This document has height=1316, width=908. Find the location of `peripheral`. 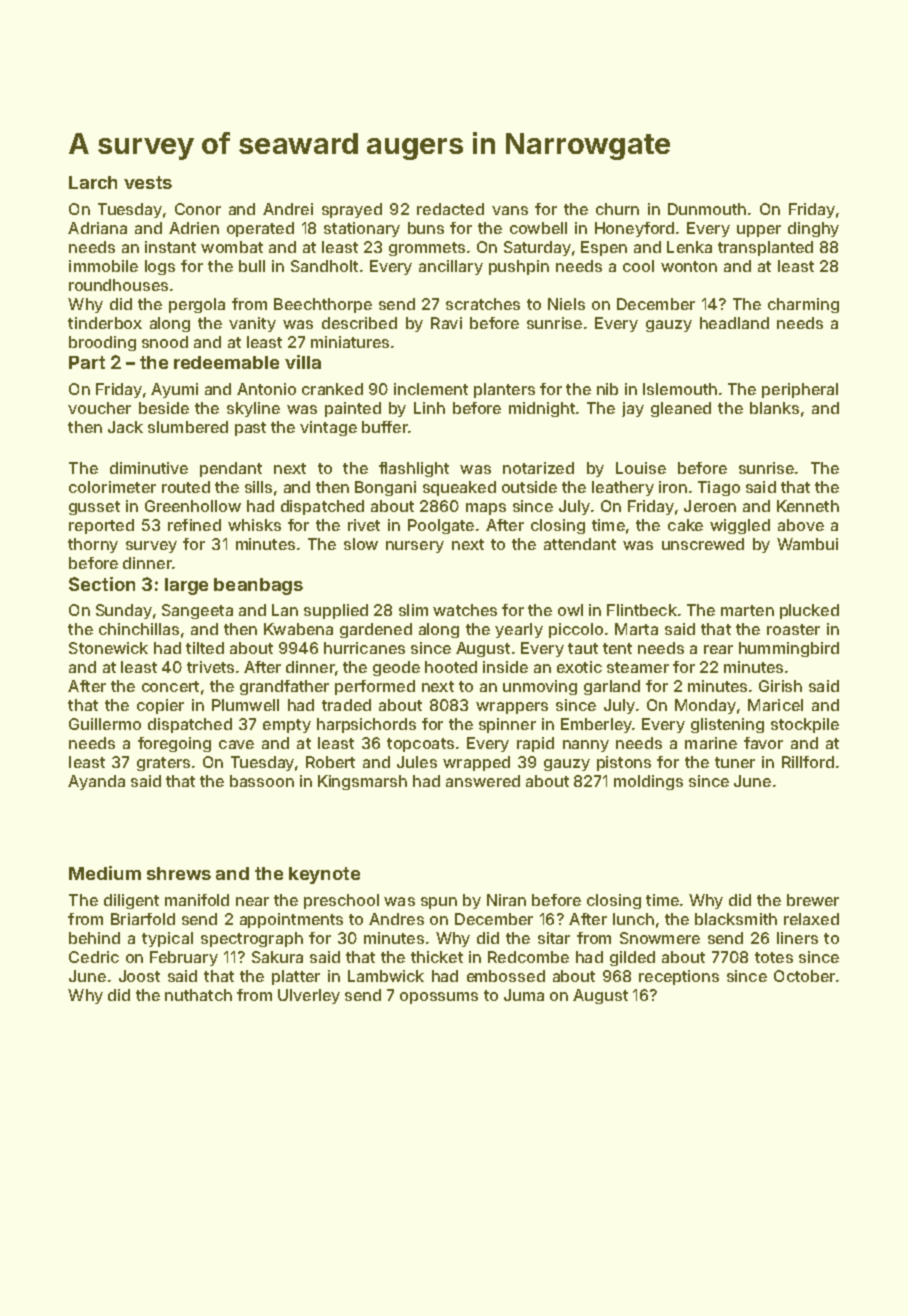

peripheral is located at coordinates (800, 390).
